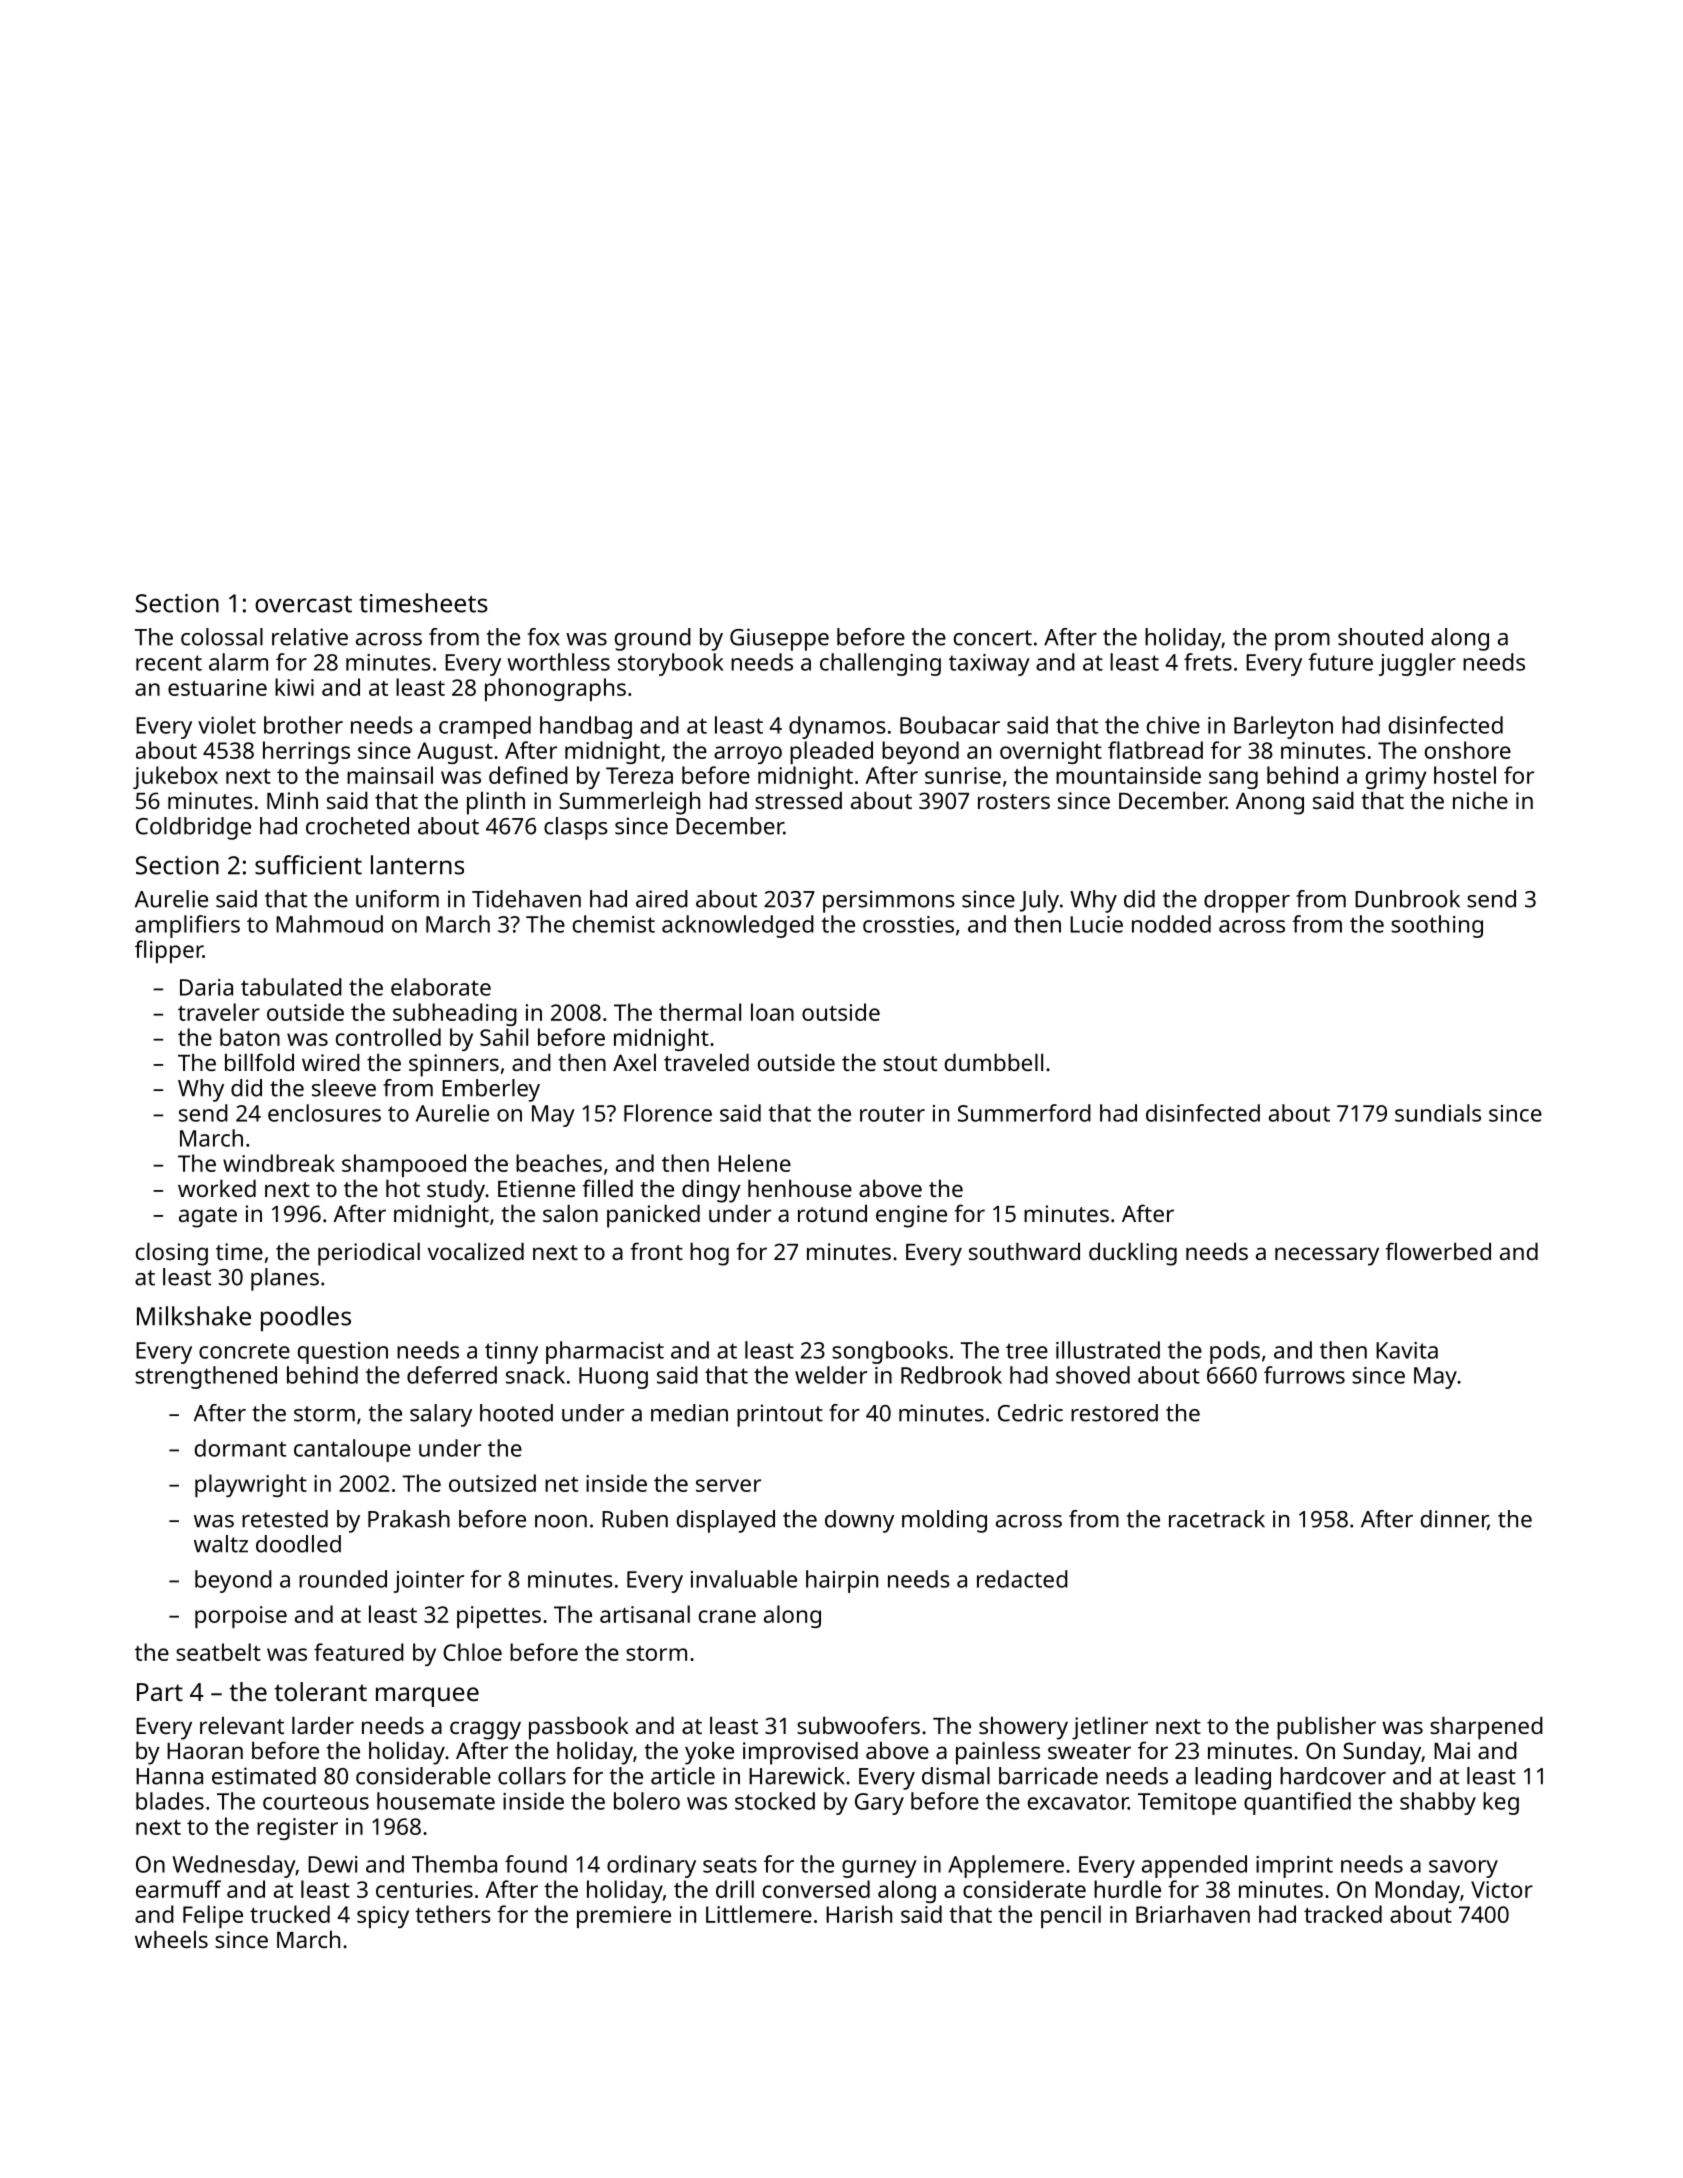 This screenshot has height=2178, width=1683. I want to click on Coldbridge, so click(193, 828).
